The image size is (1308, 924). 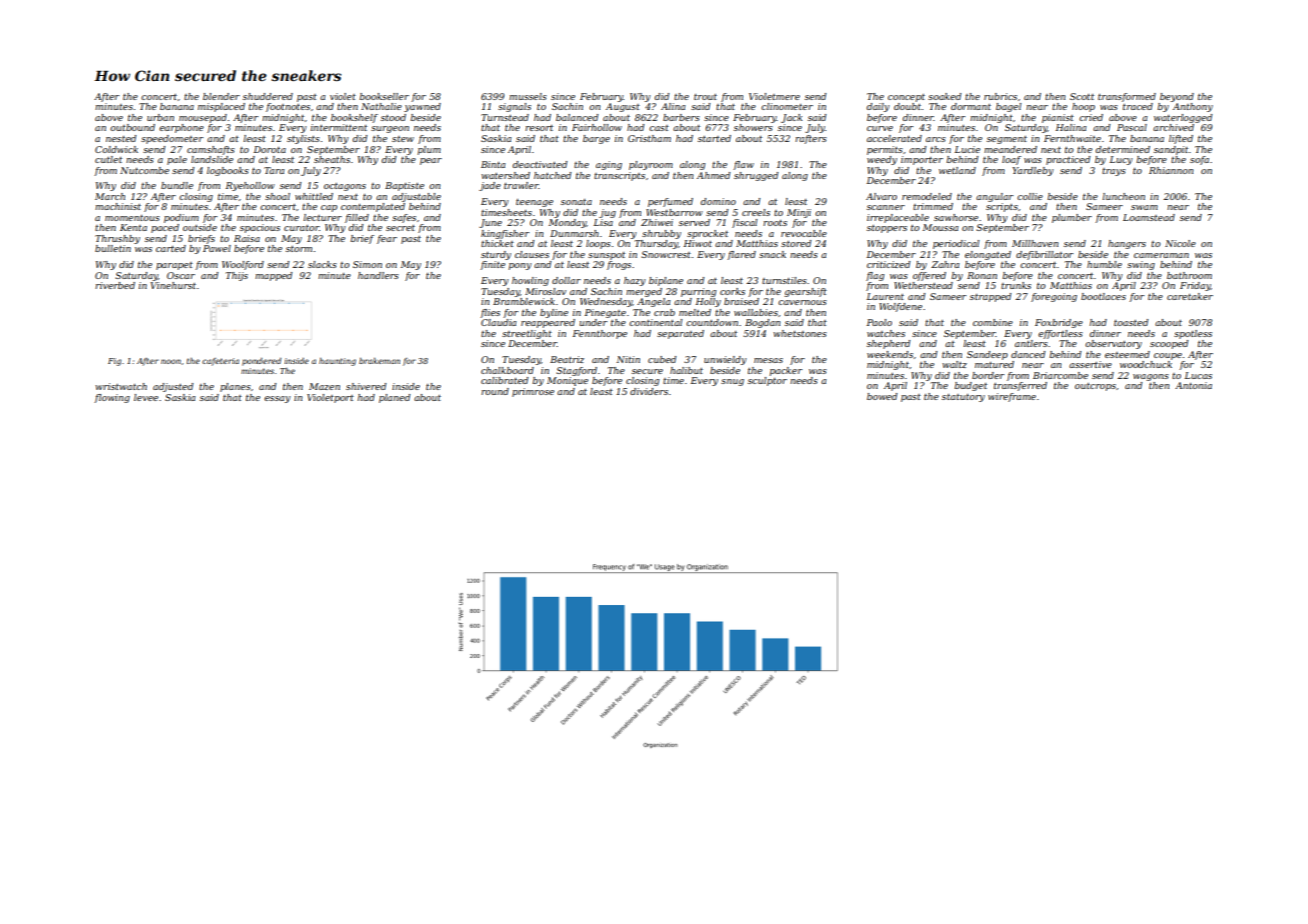 I want to click on offered, so click(x=929, y=276).
